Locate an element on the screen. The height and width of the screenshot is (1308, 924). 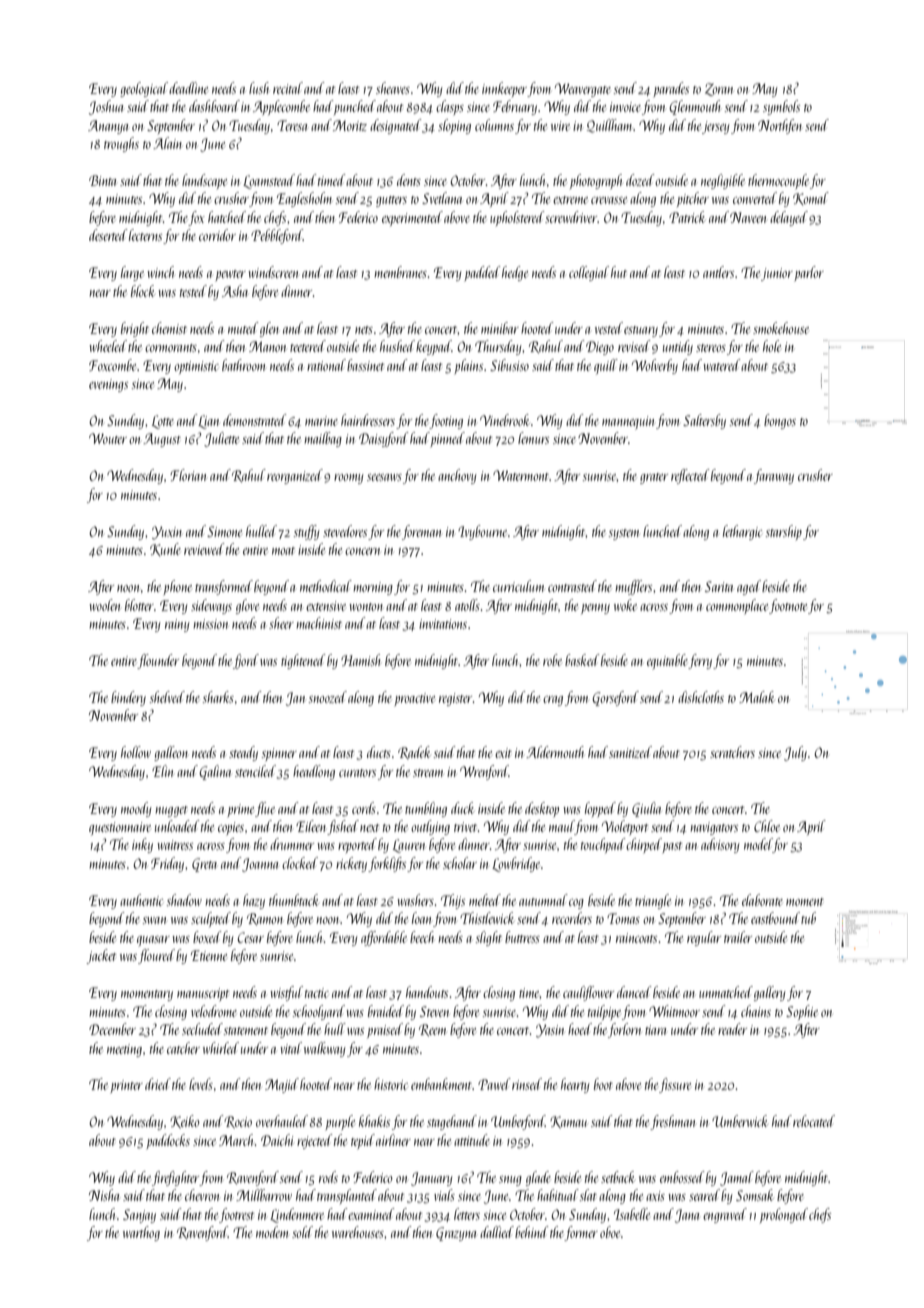
warehouses is located at coordinates (358, 1232).
